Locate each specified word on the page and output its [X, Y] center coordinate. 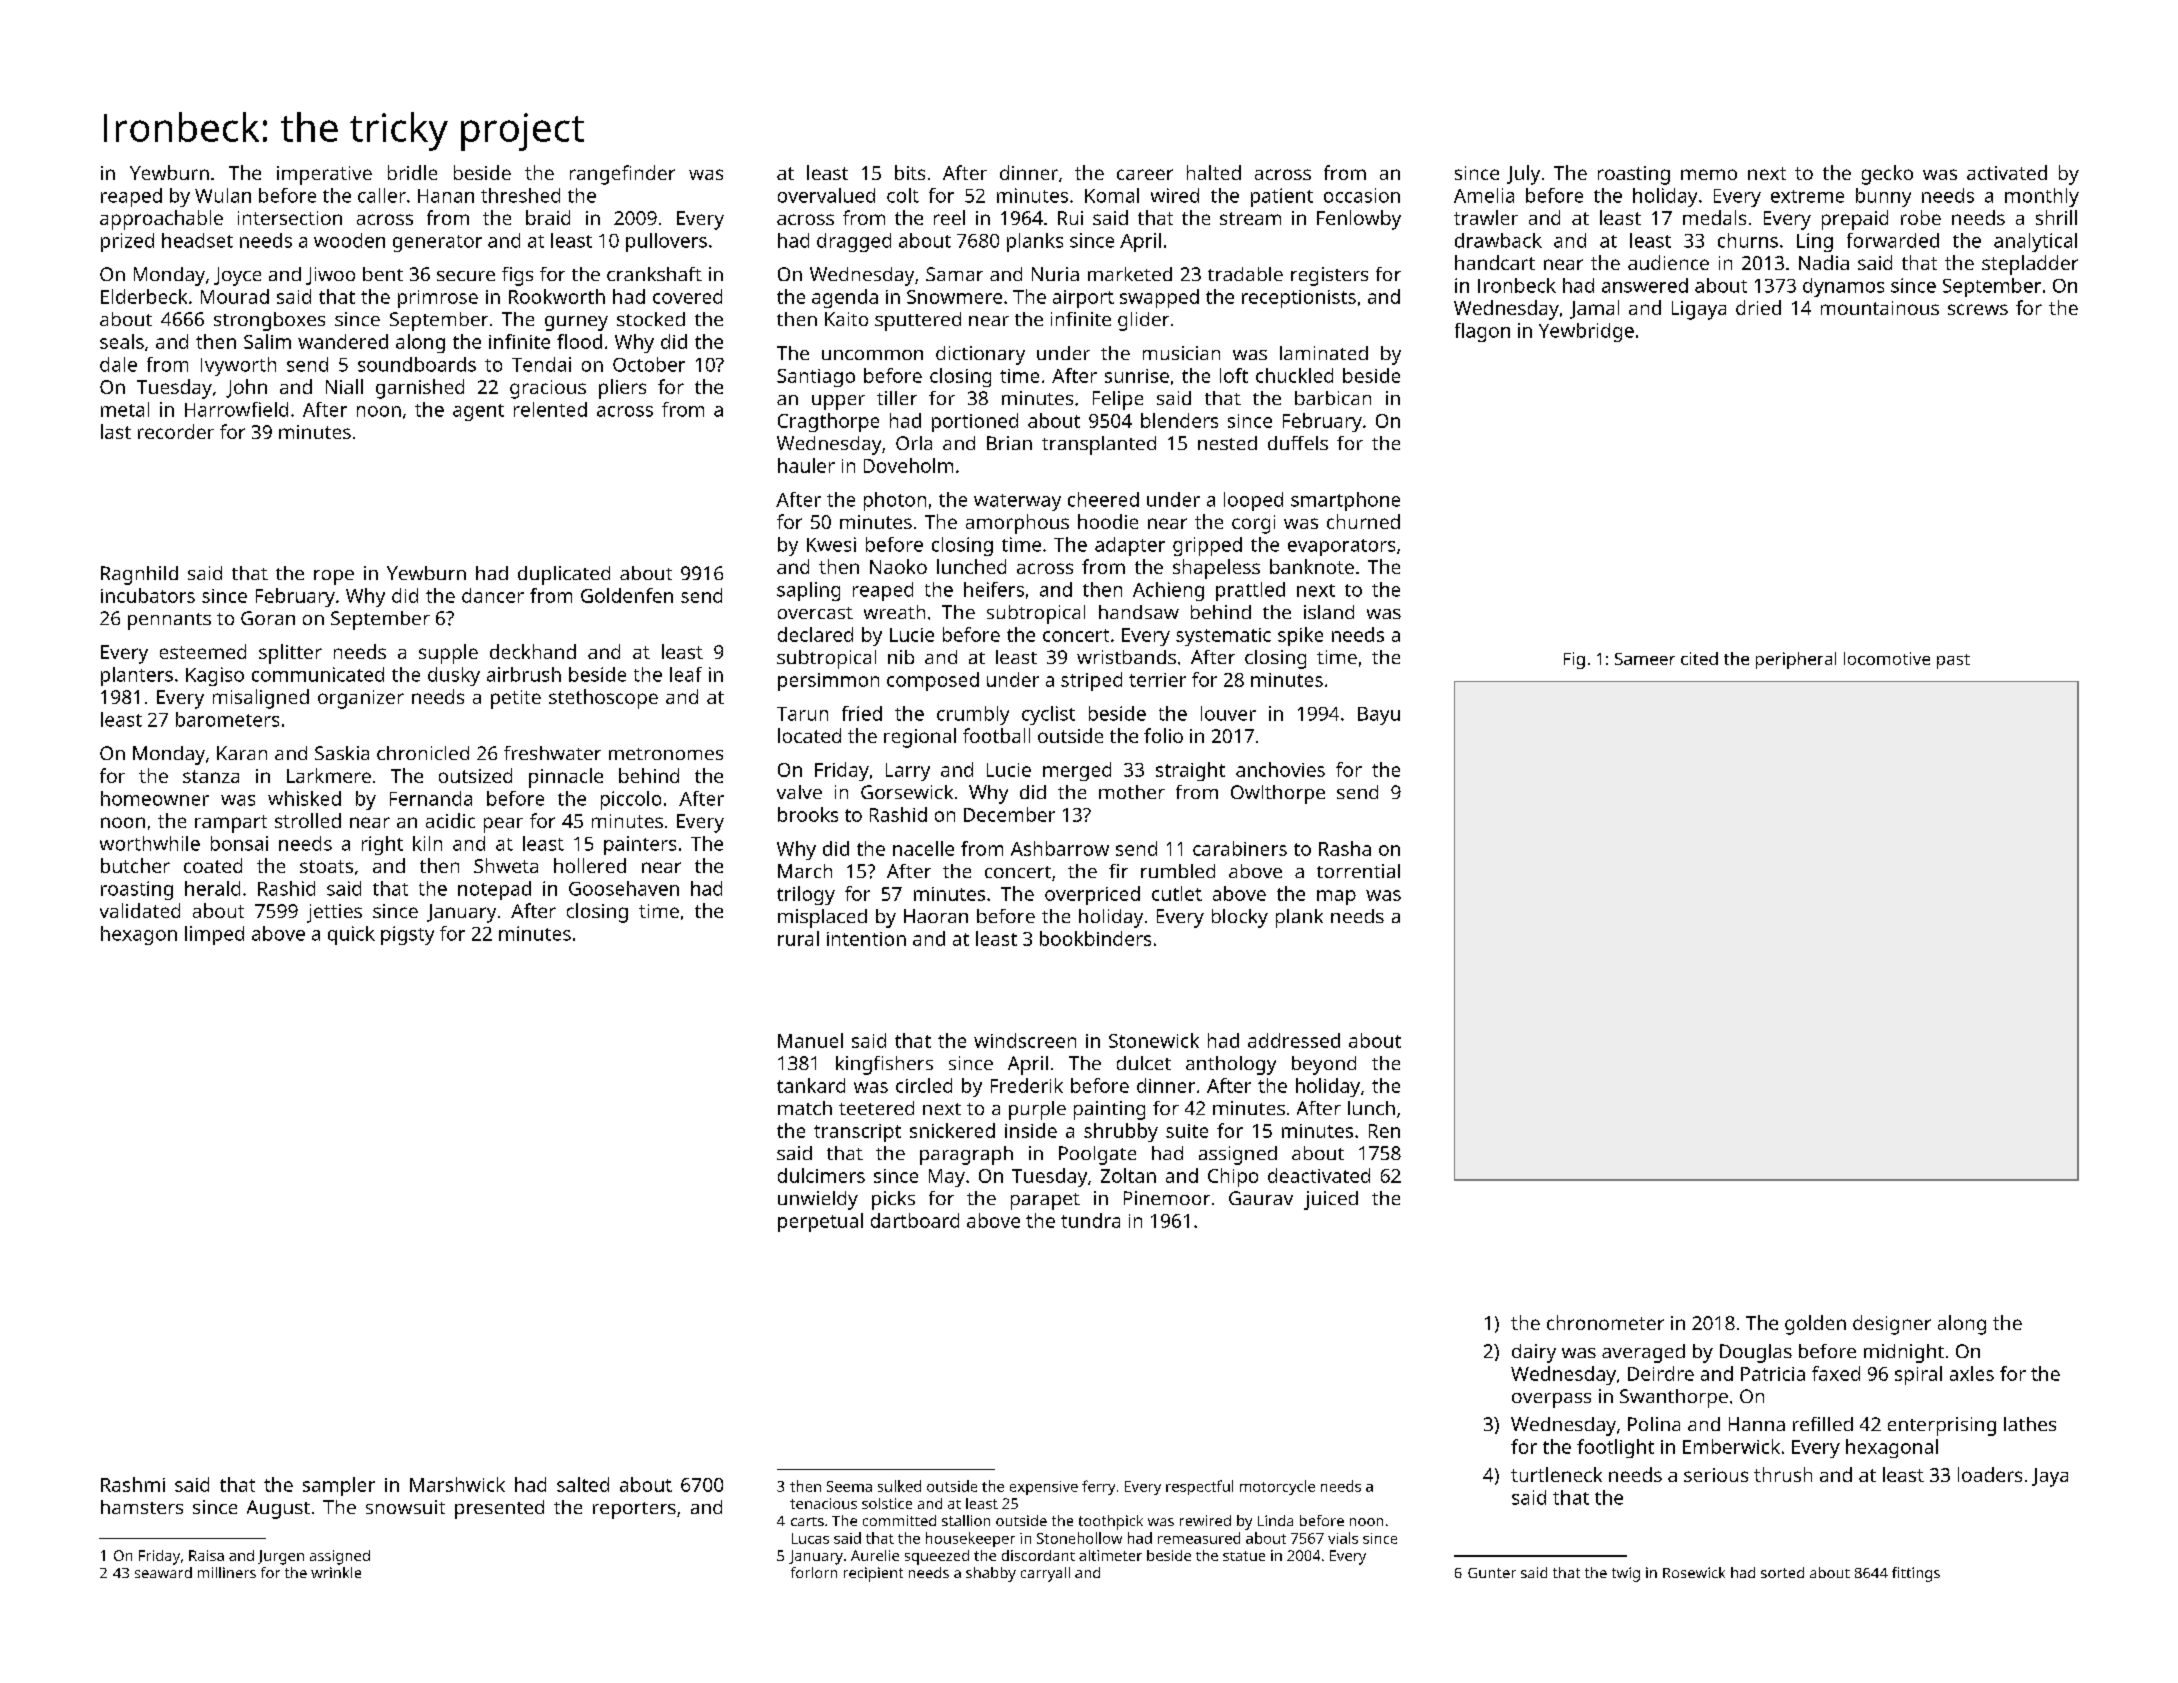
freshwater [552, 753]
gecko [1887, 175]
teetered [876, 1108]
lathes [2030, 1424]
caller [382, 195]
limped [214, 935]
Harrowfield [236, 409]
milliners [227, 1572]
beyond [1324, 1065]
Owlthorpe [1278, 794]
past [1953, 661]
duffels [1298, 443]
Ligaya [1699, 310]
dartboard [915, 1220]
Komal [1112, 195]
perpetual [820, 1222]
